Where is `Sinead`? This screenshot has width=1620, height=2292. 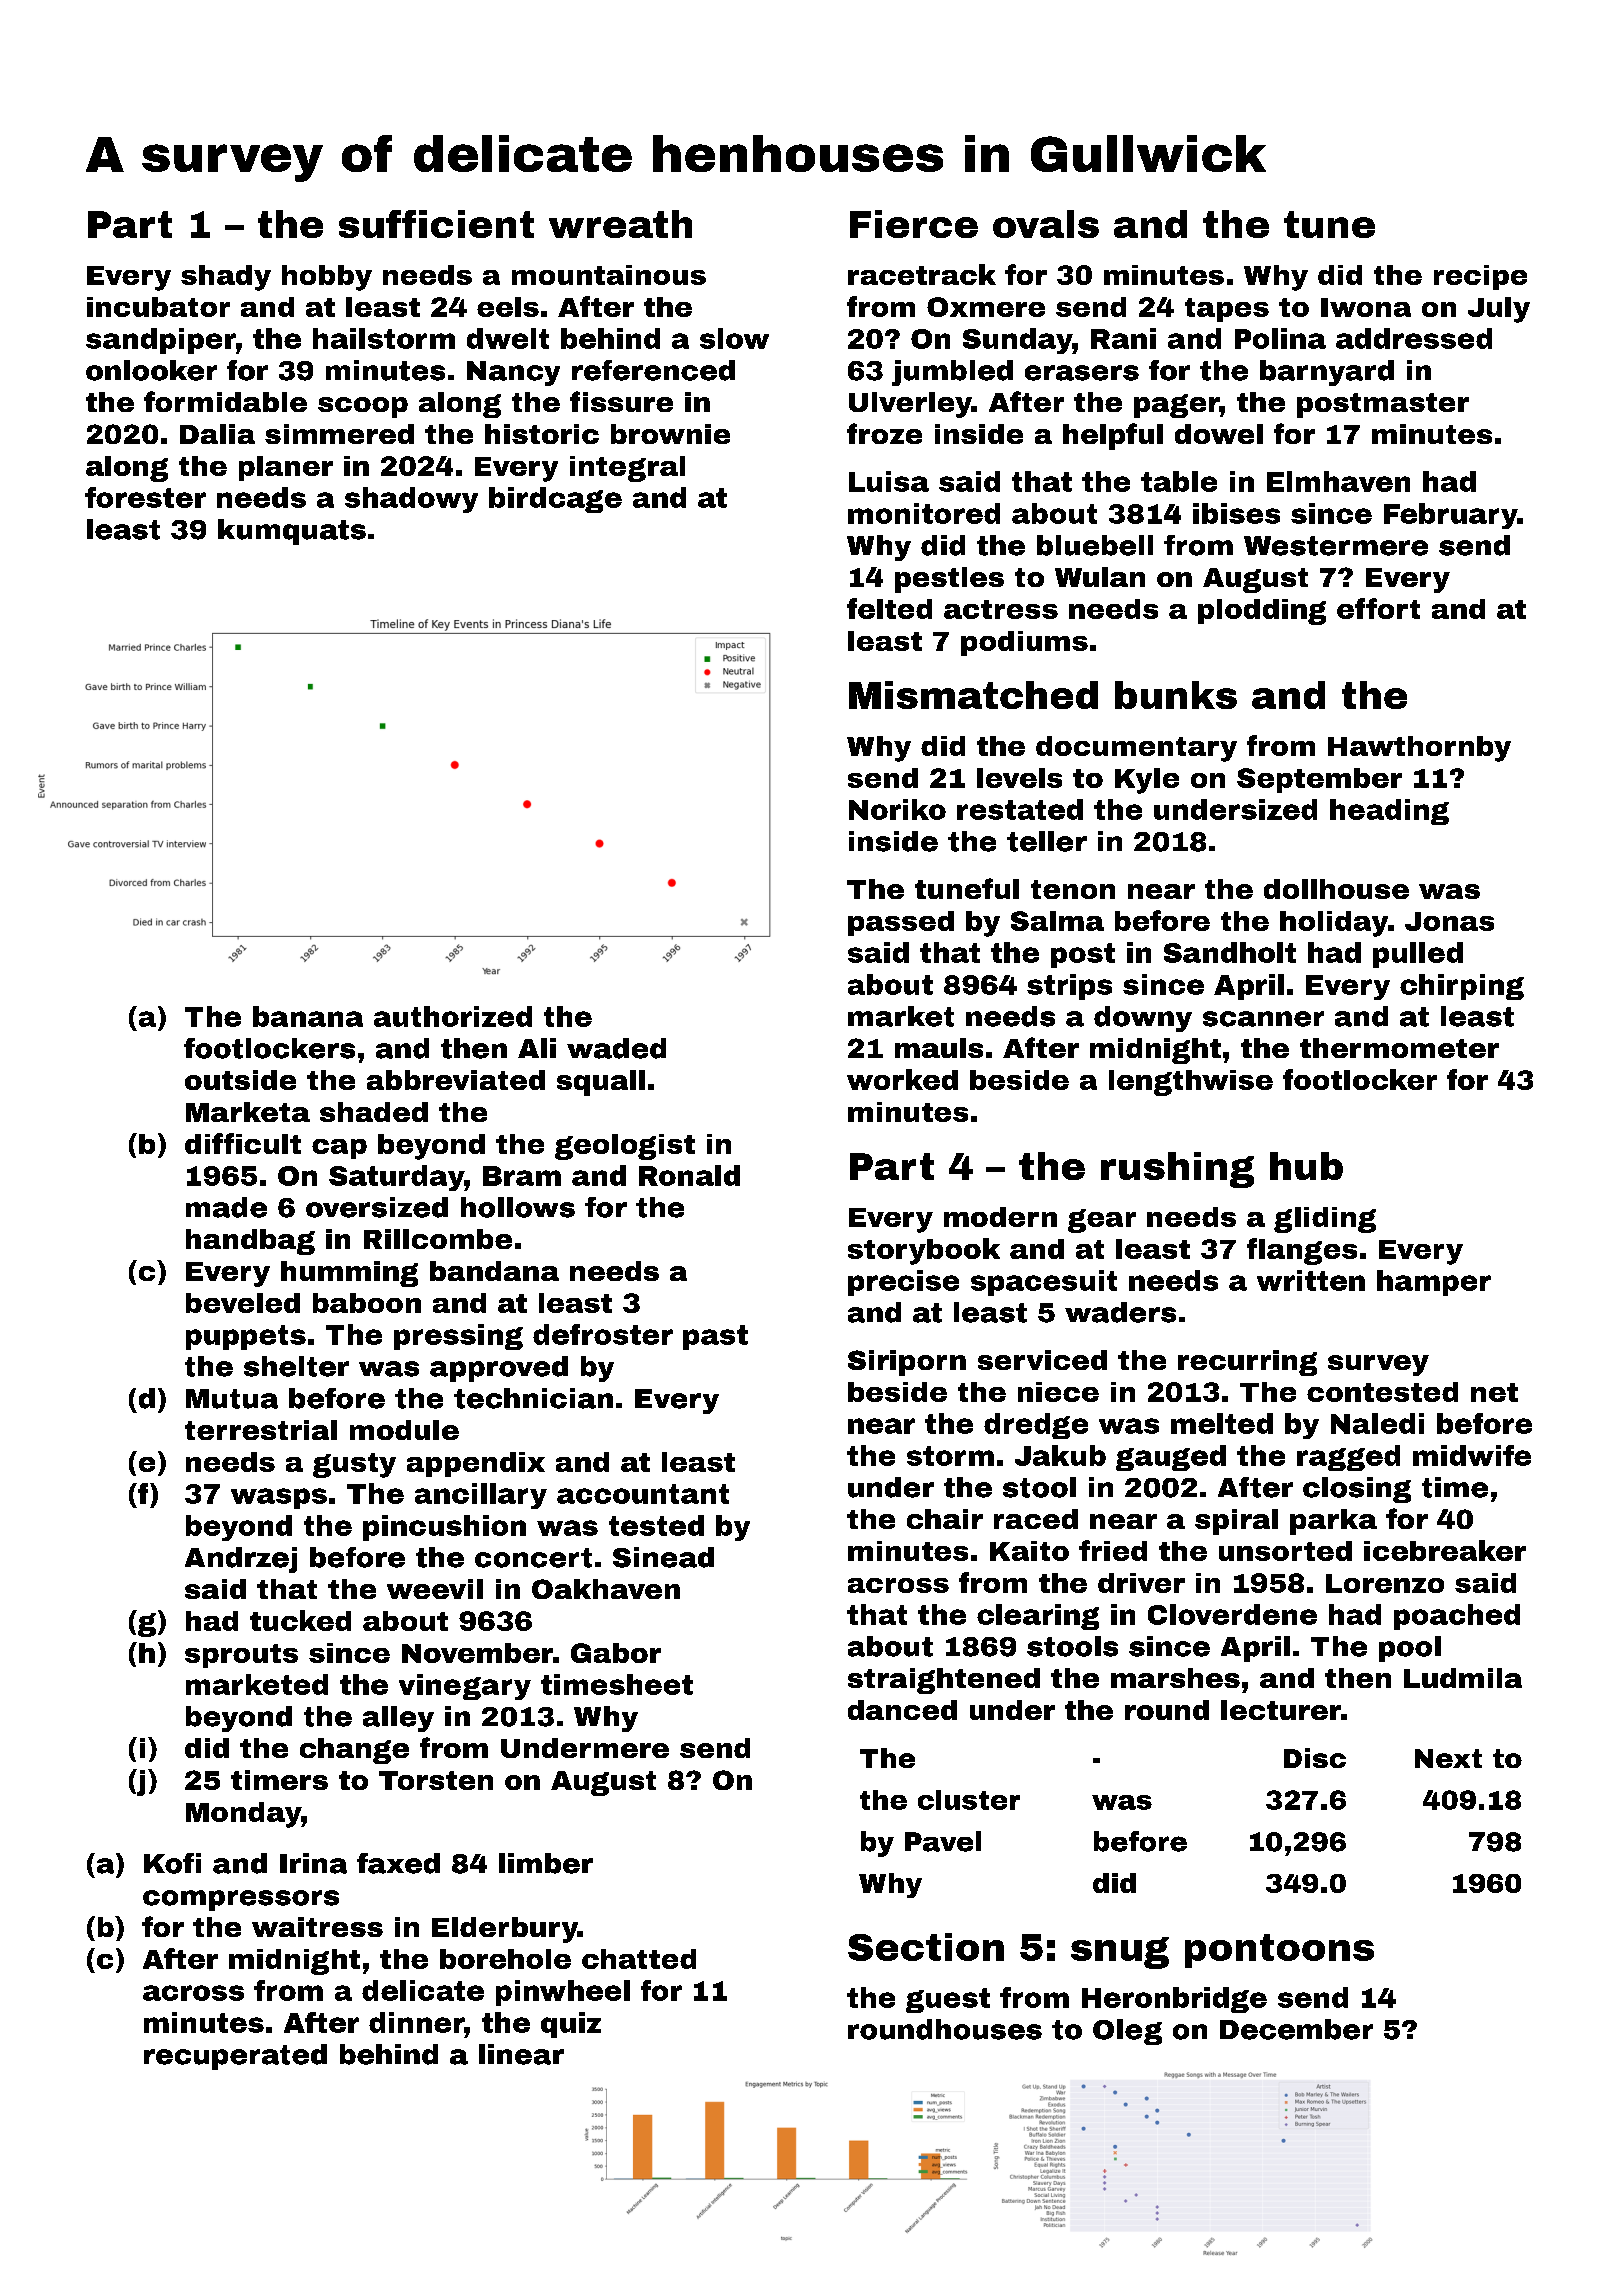
Sinead is located at coordinates (663, 1557).
